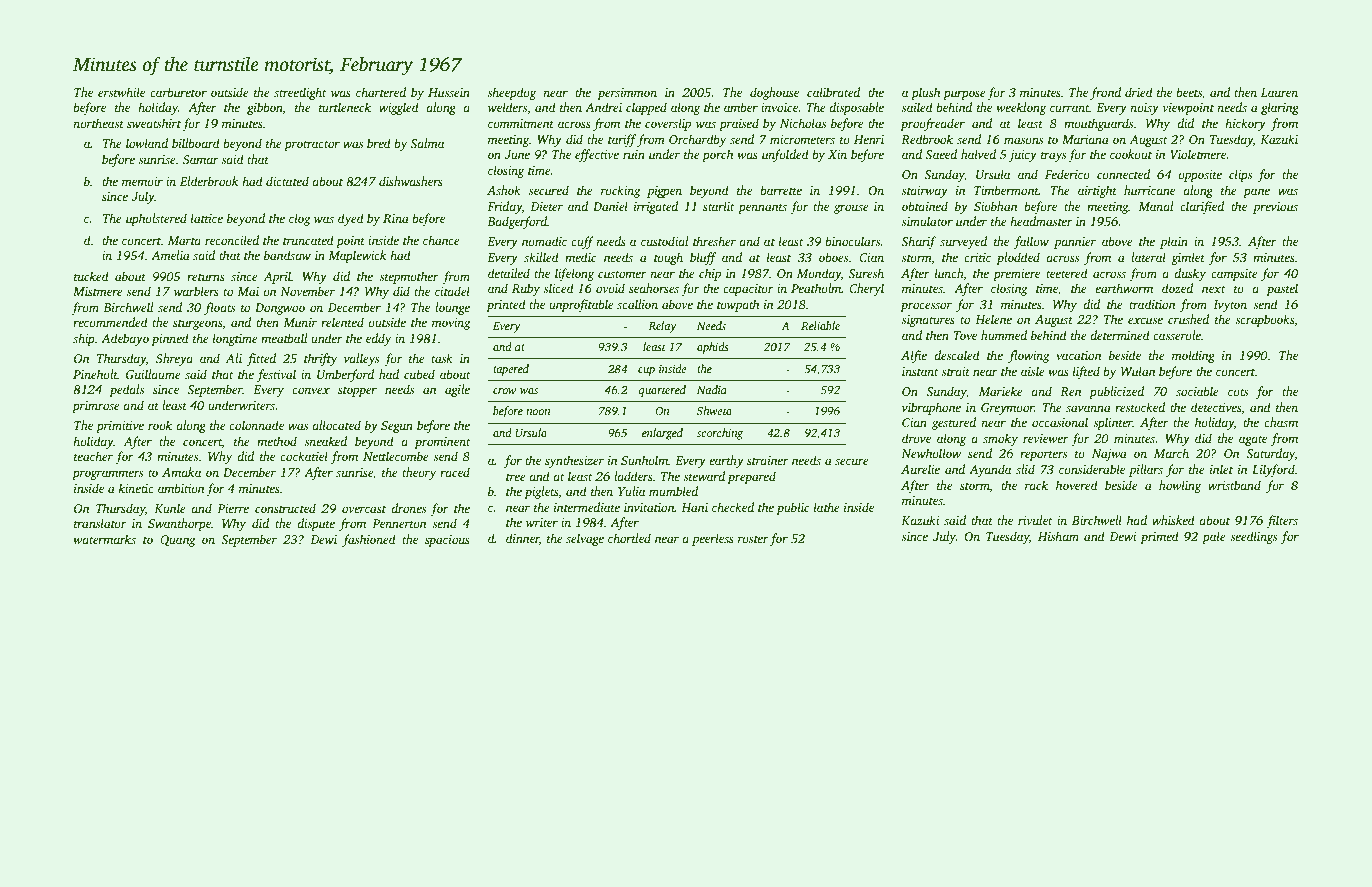 This image has width=1372, height=887. Describe the element at coordinates (774, 93) in the image. I see `doghouse` at that location.
